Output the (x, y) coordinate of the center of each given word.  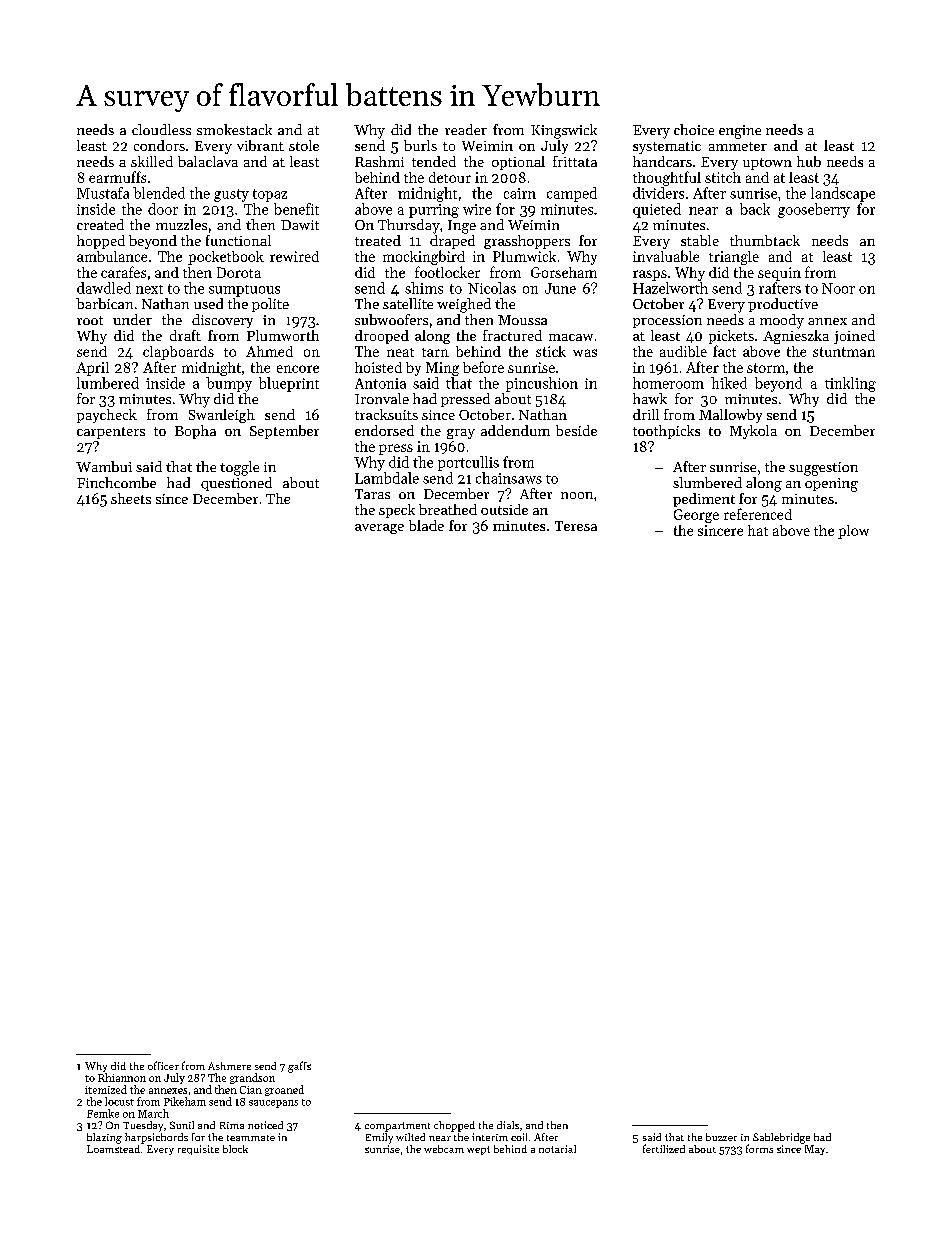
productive (783, 305)
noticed (265, 1125)
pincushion (542, 384)
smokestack (234, 129)
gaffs (299, 1067)
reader (466, 129)
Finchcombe (116, 482)
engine (740, 132)
